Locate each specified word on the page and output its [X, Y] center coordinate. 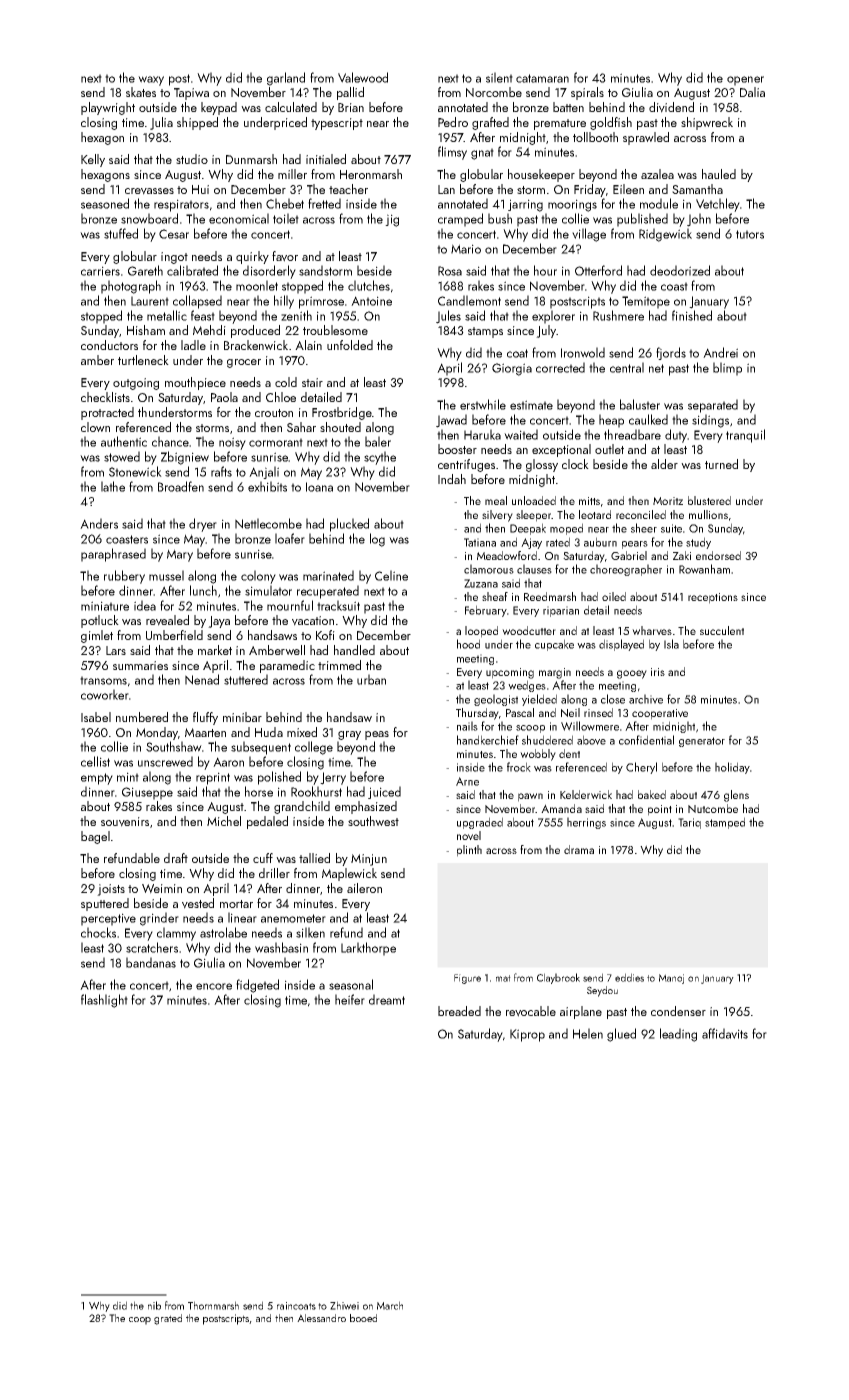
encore [214, 986]
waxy [151, 81]
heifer [350, 999]
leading [678, 1035]
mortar [236, 904]
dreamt [387, 999]
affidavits [725, 1033]
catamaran [542, 78]
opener [745, 81]
